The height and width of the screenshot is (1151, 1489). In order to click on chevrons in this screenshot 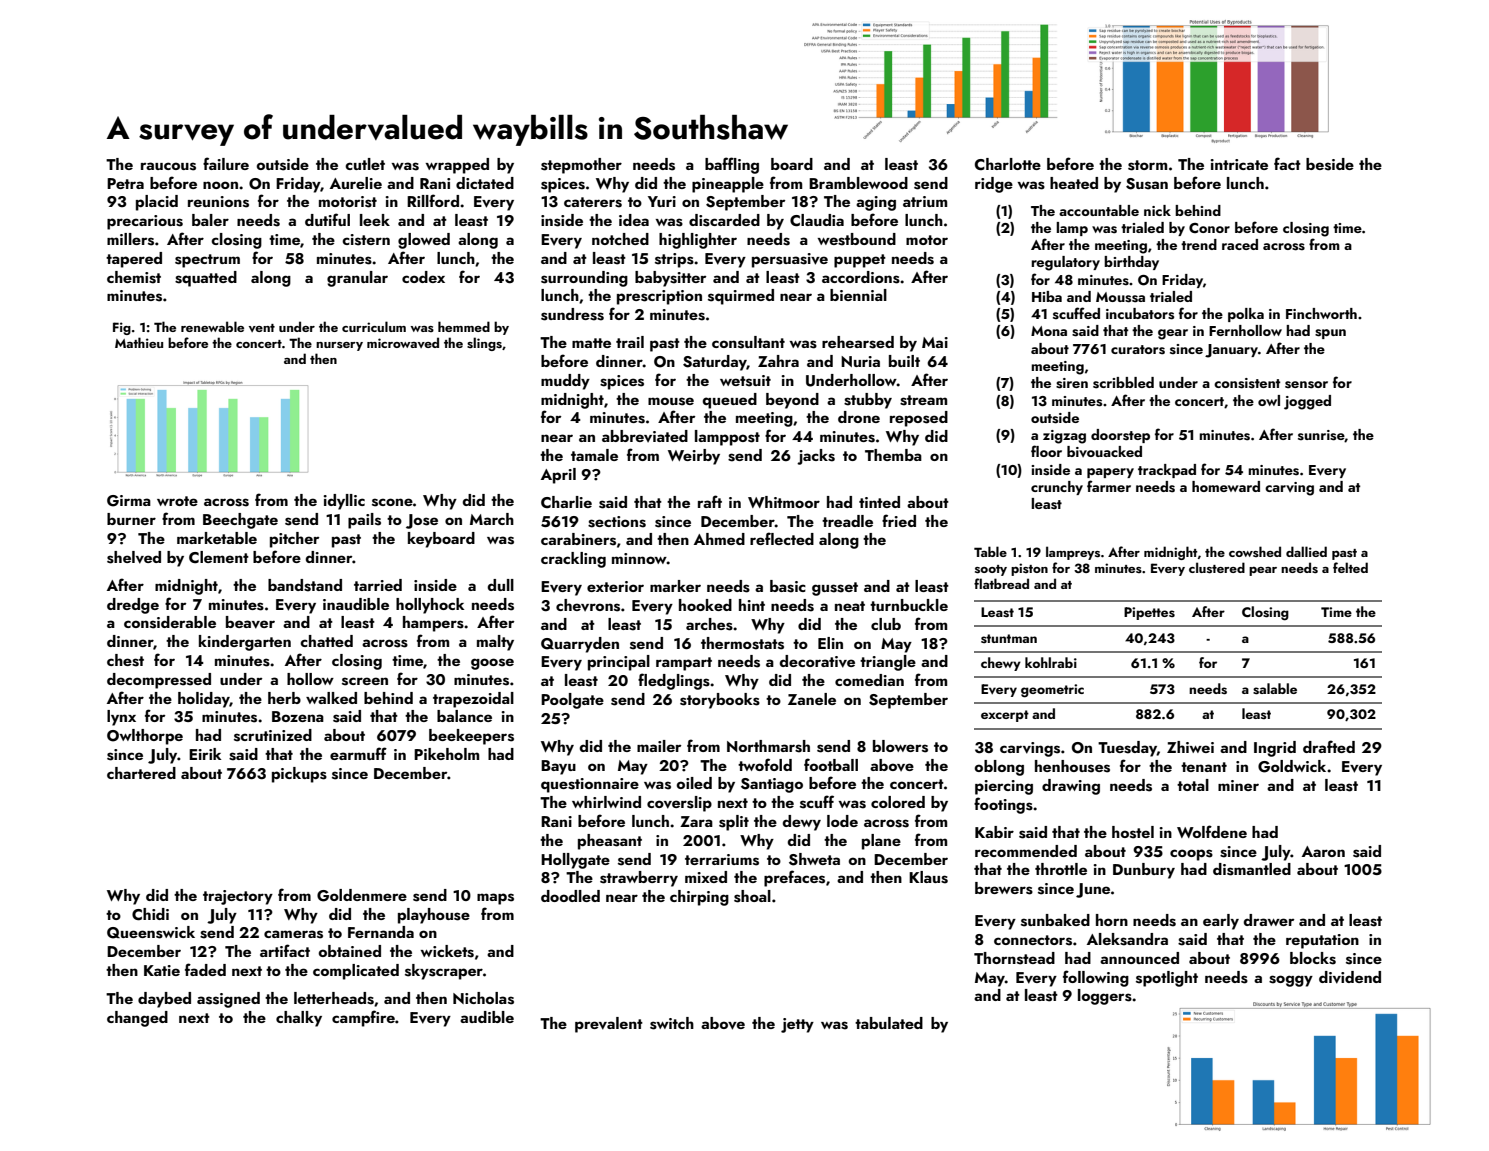, I will do `click(588, 605)`.
